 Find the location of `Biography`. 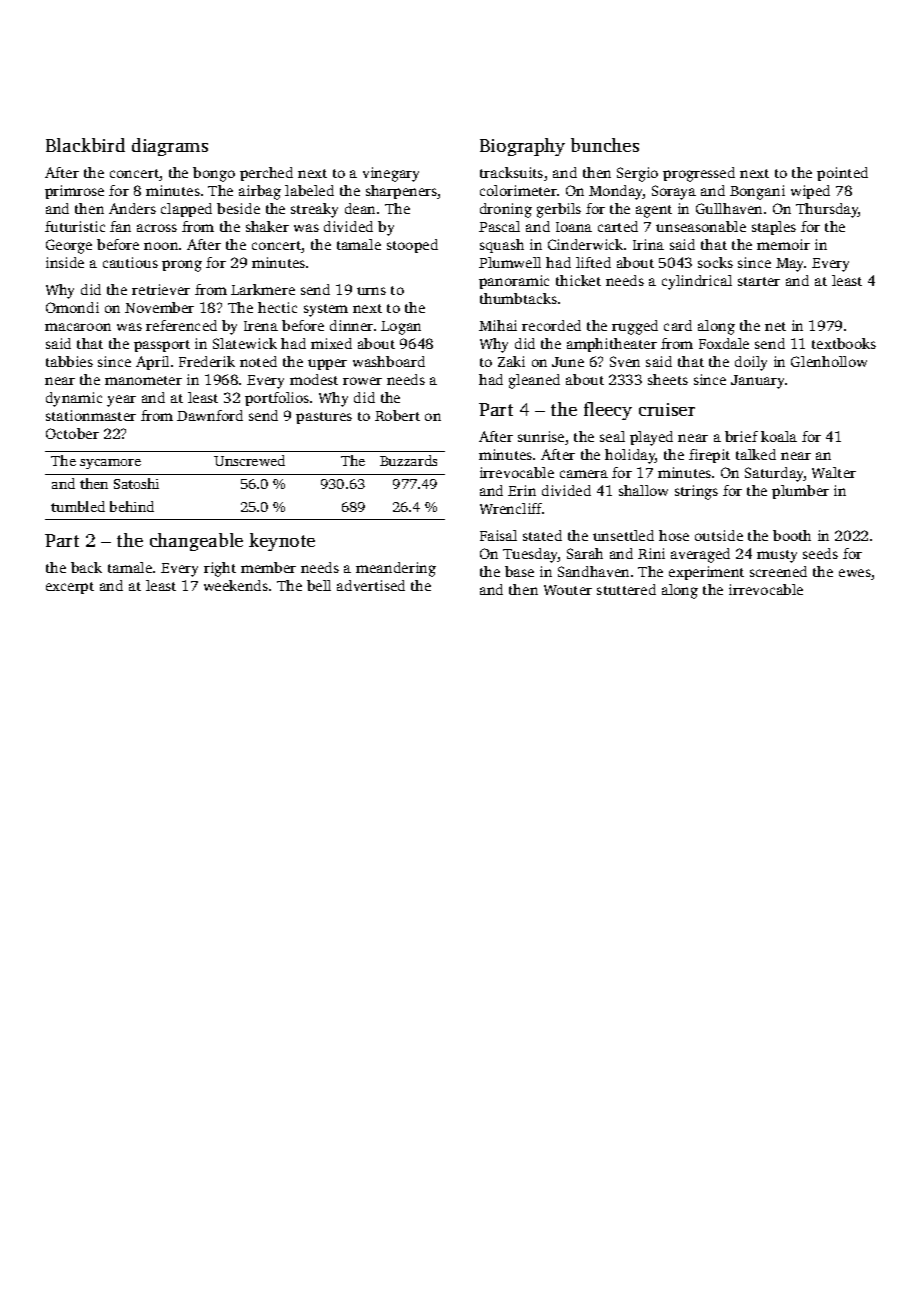

Biography is located at coordinates (522, 147).
